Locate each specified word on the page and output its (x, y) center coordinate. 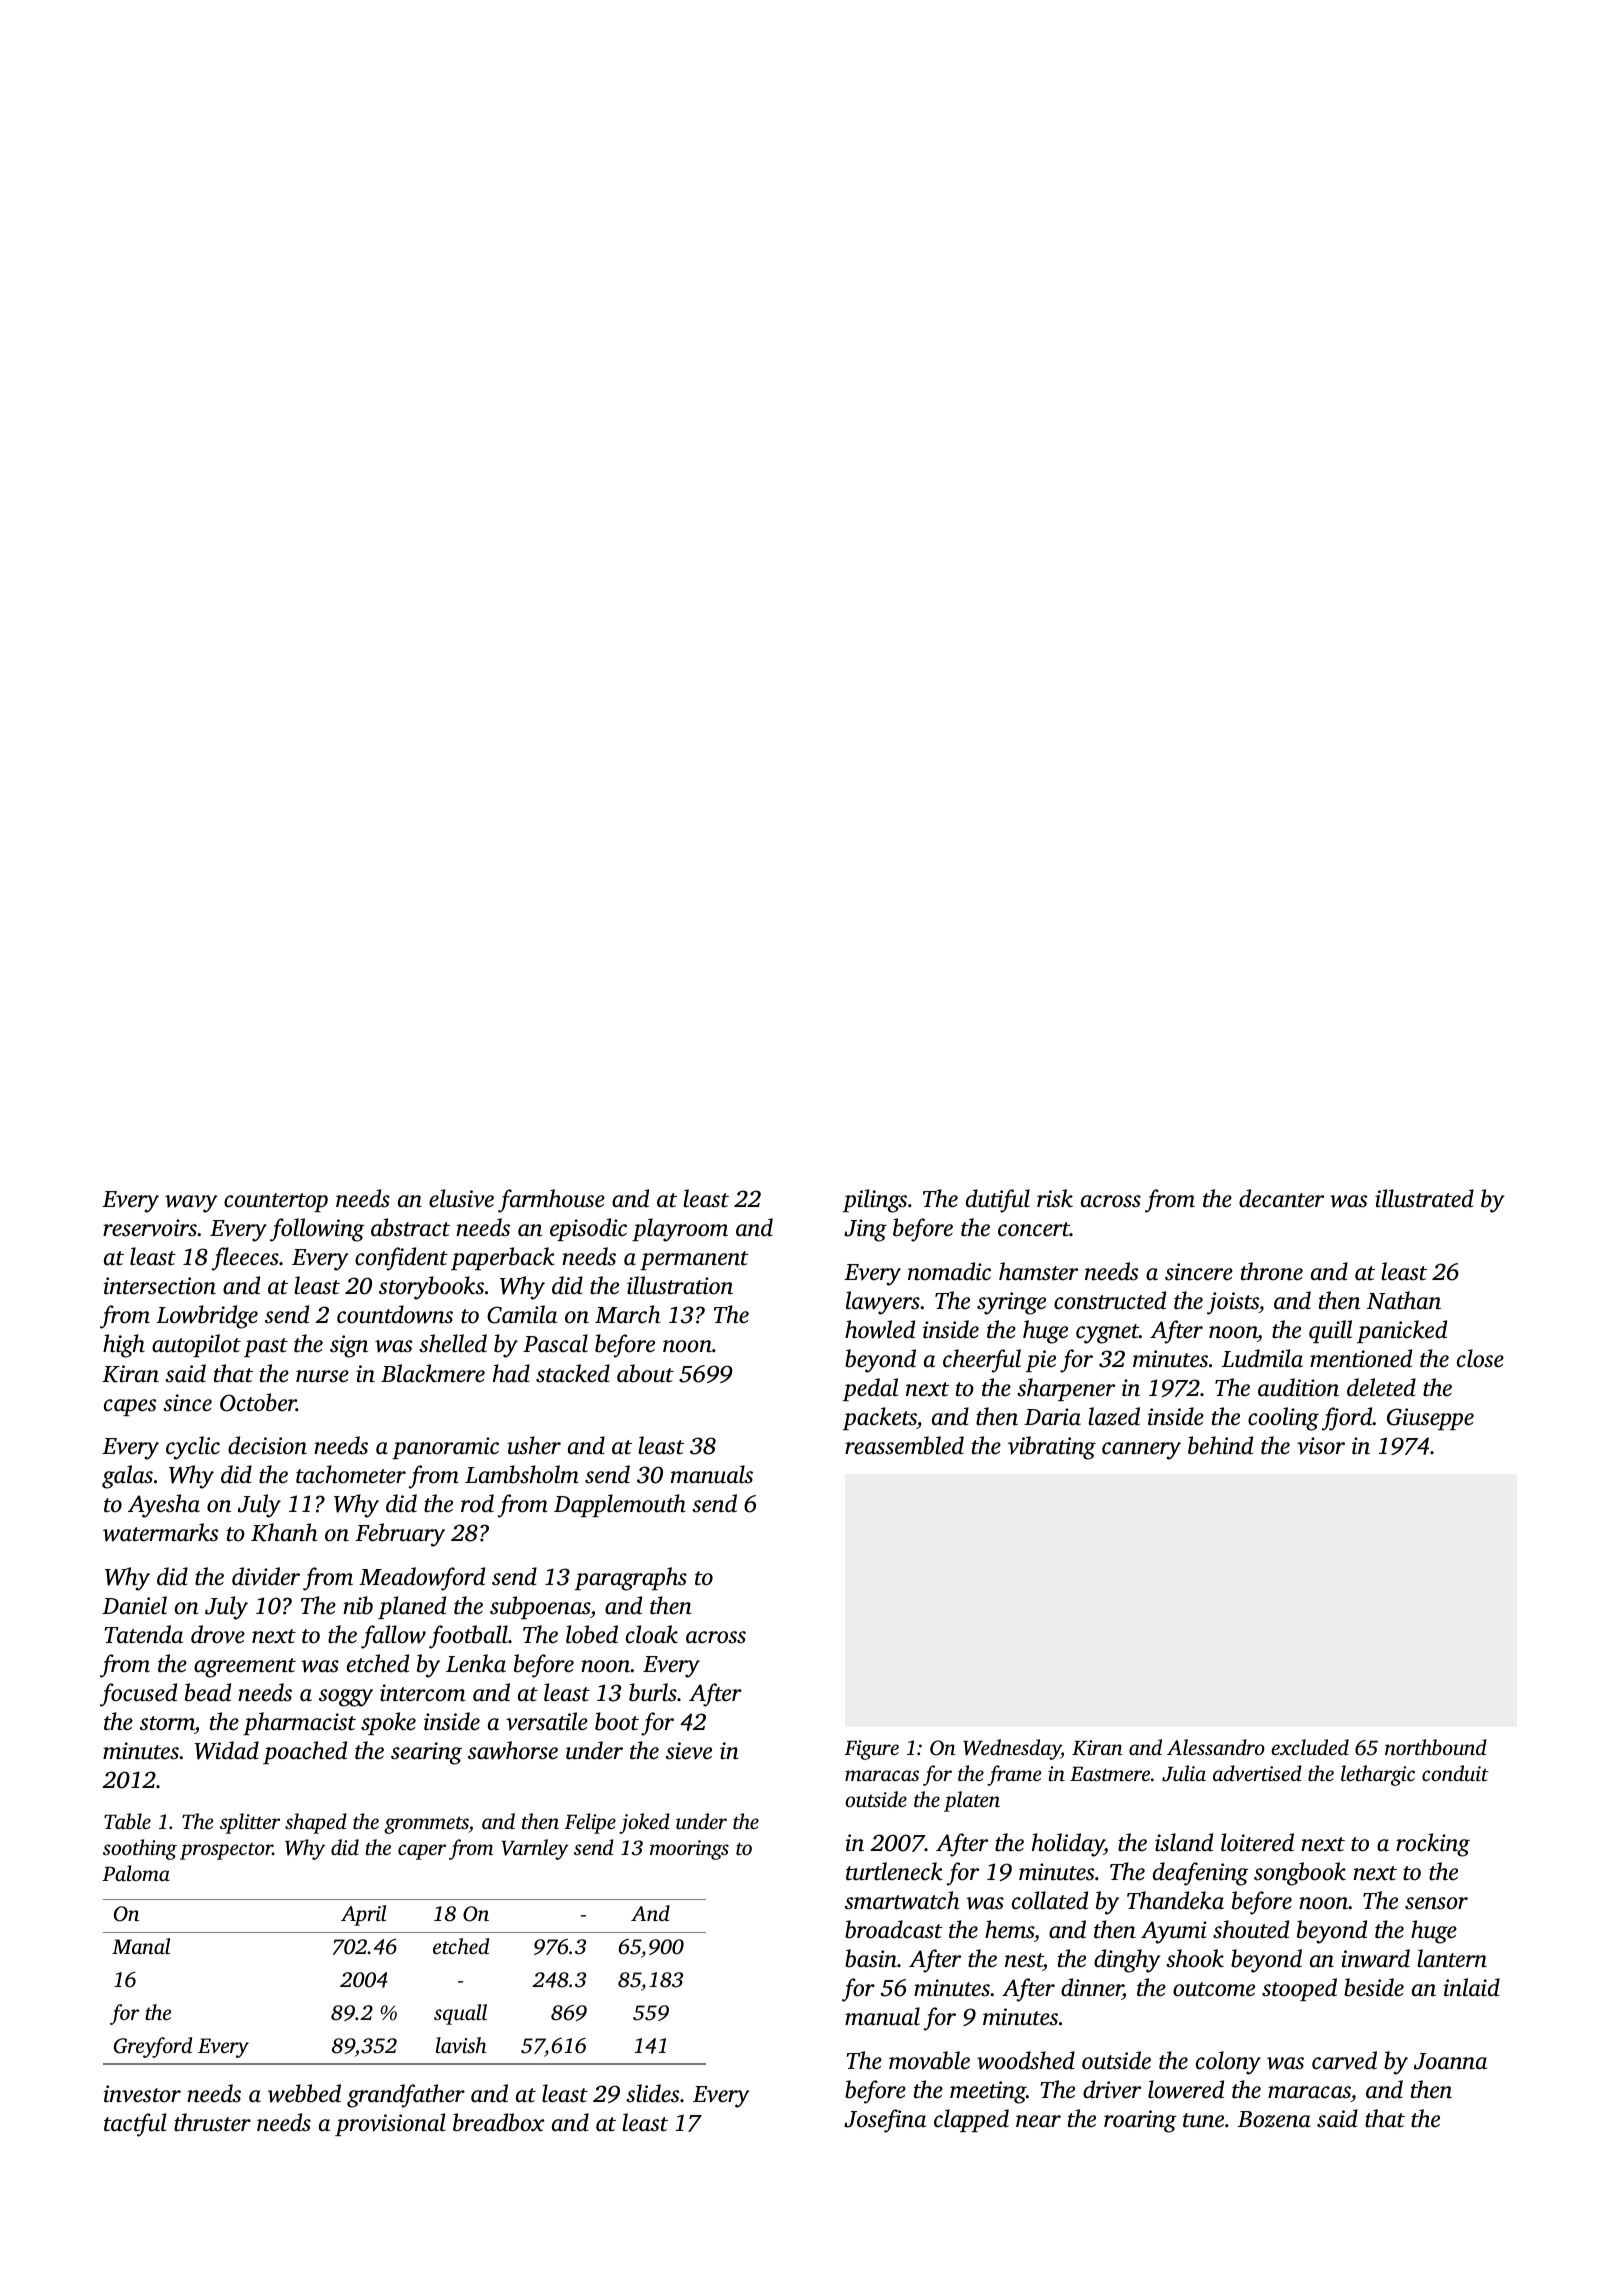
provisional (390, 2124)
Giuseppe (1430, 1419)
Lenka (476, 1663)
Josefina (885, 2121)
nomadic (949, 1271)
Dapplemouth (620, 1505)
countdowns (395, 1314)
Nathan (1404, 1300)
